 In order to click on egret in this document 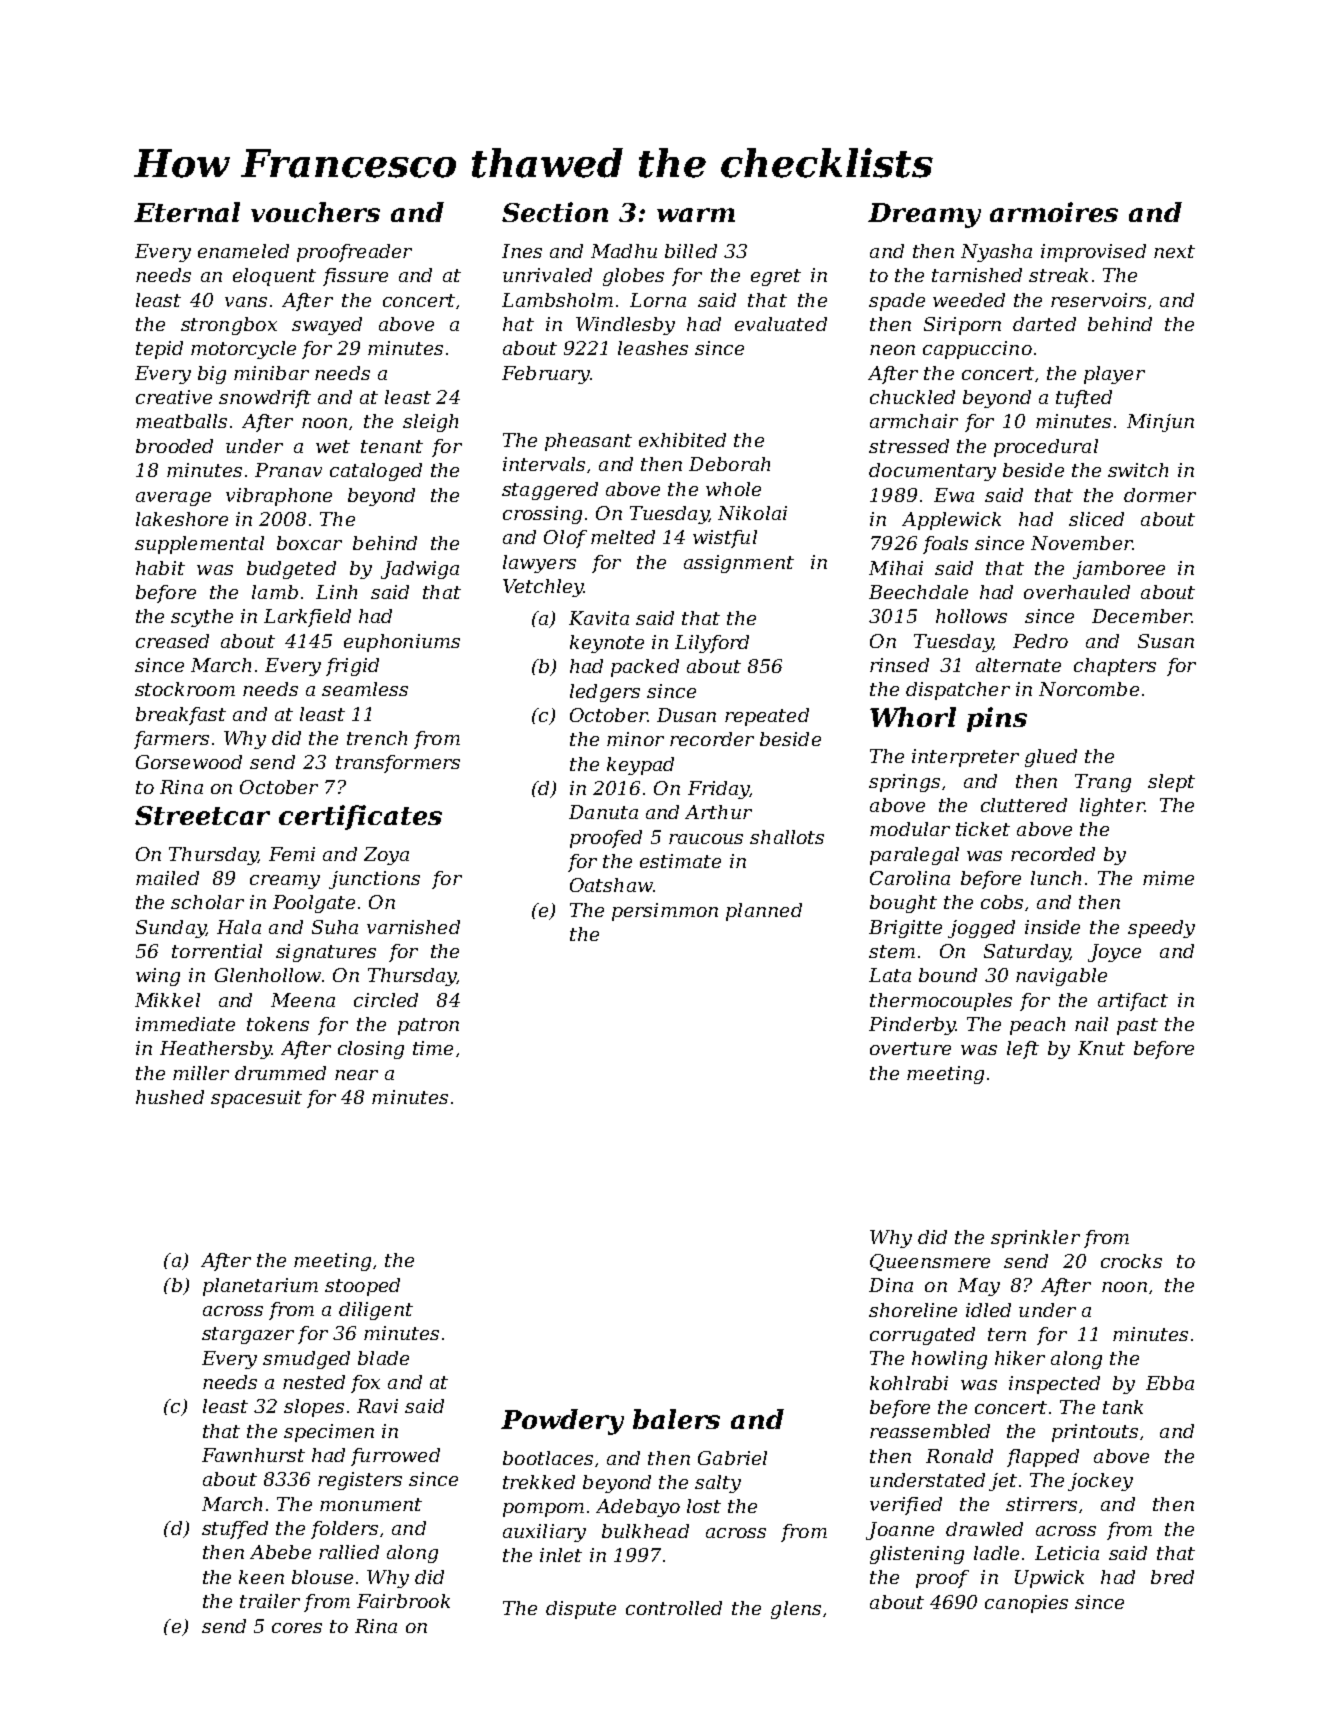, I will do `click(776, 277)`.
